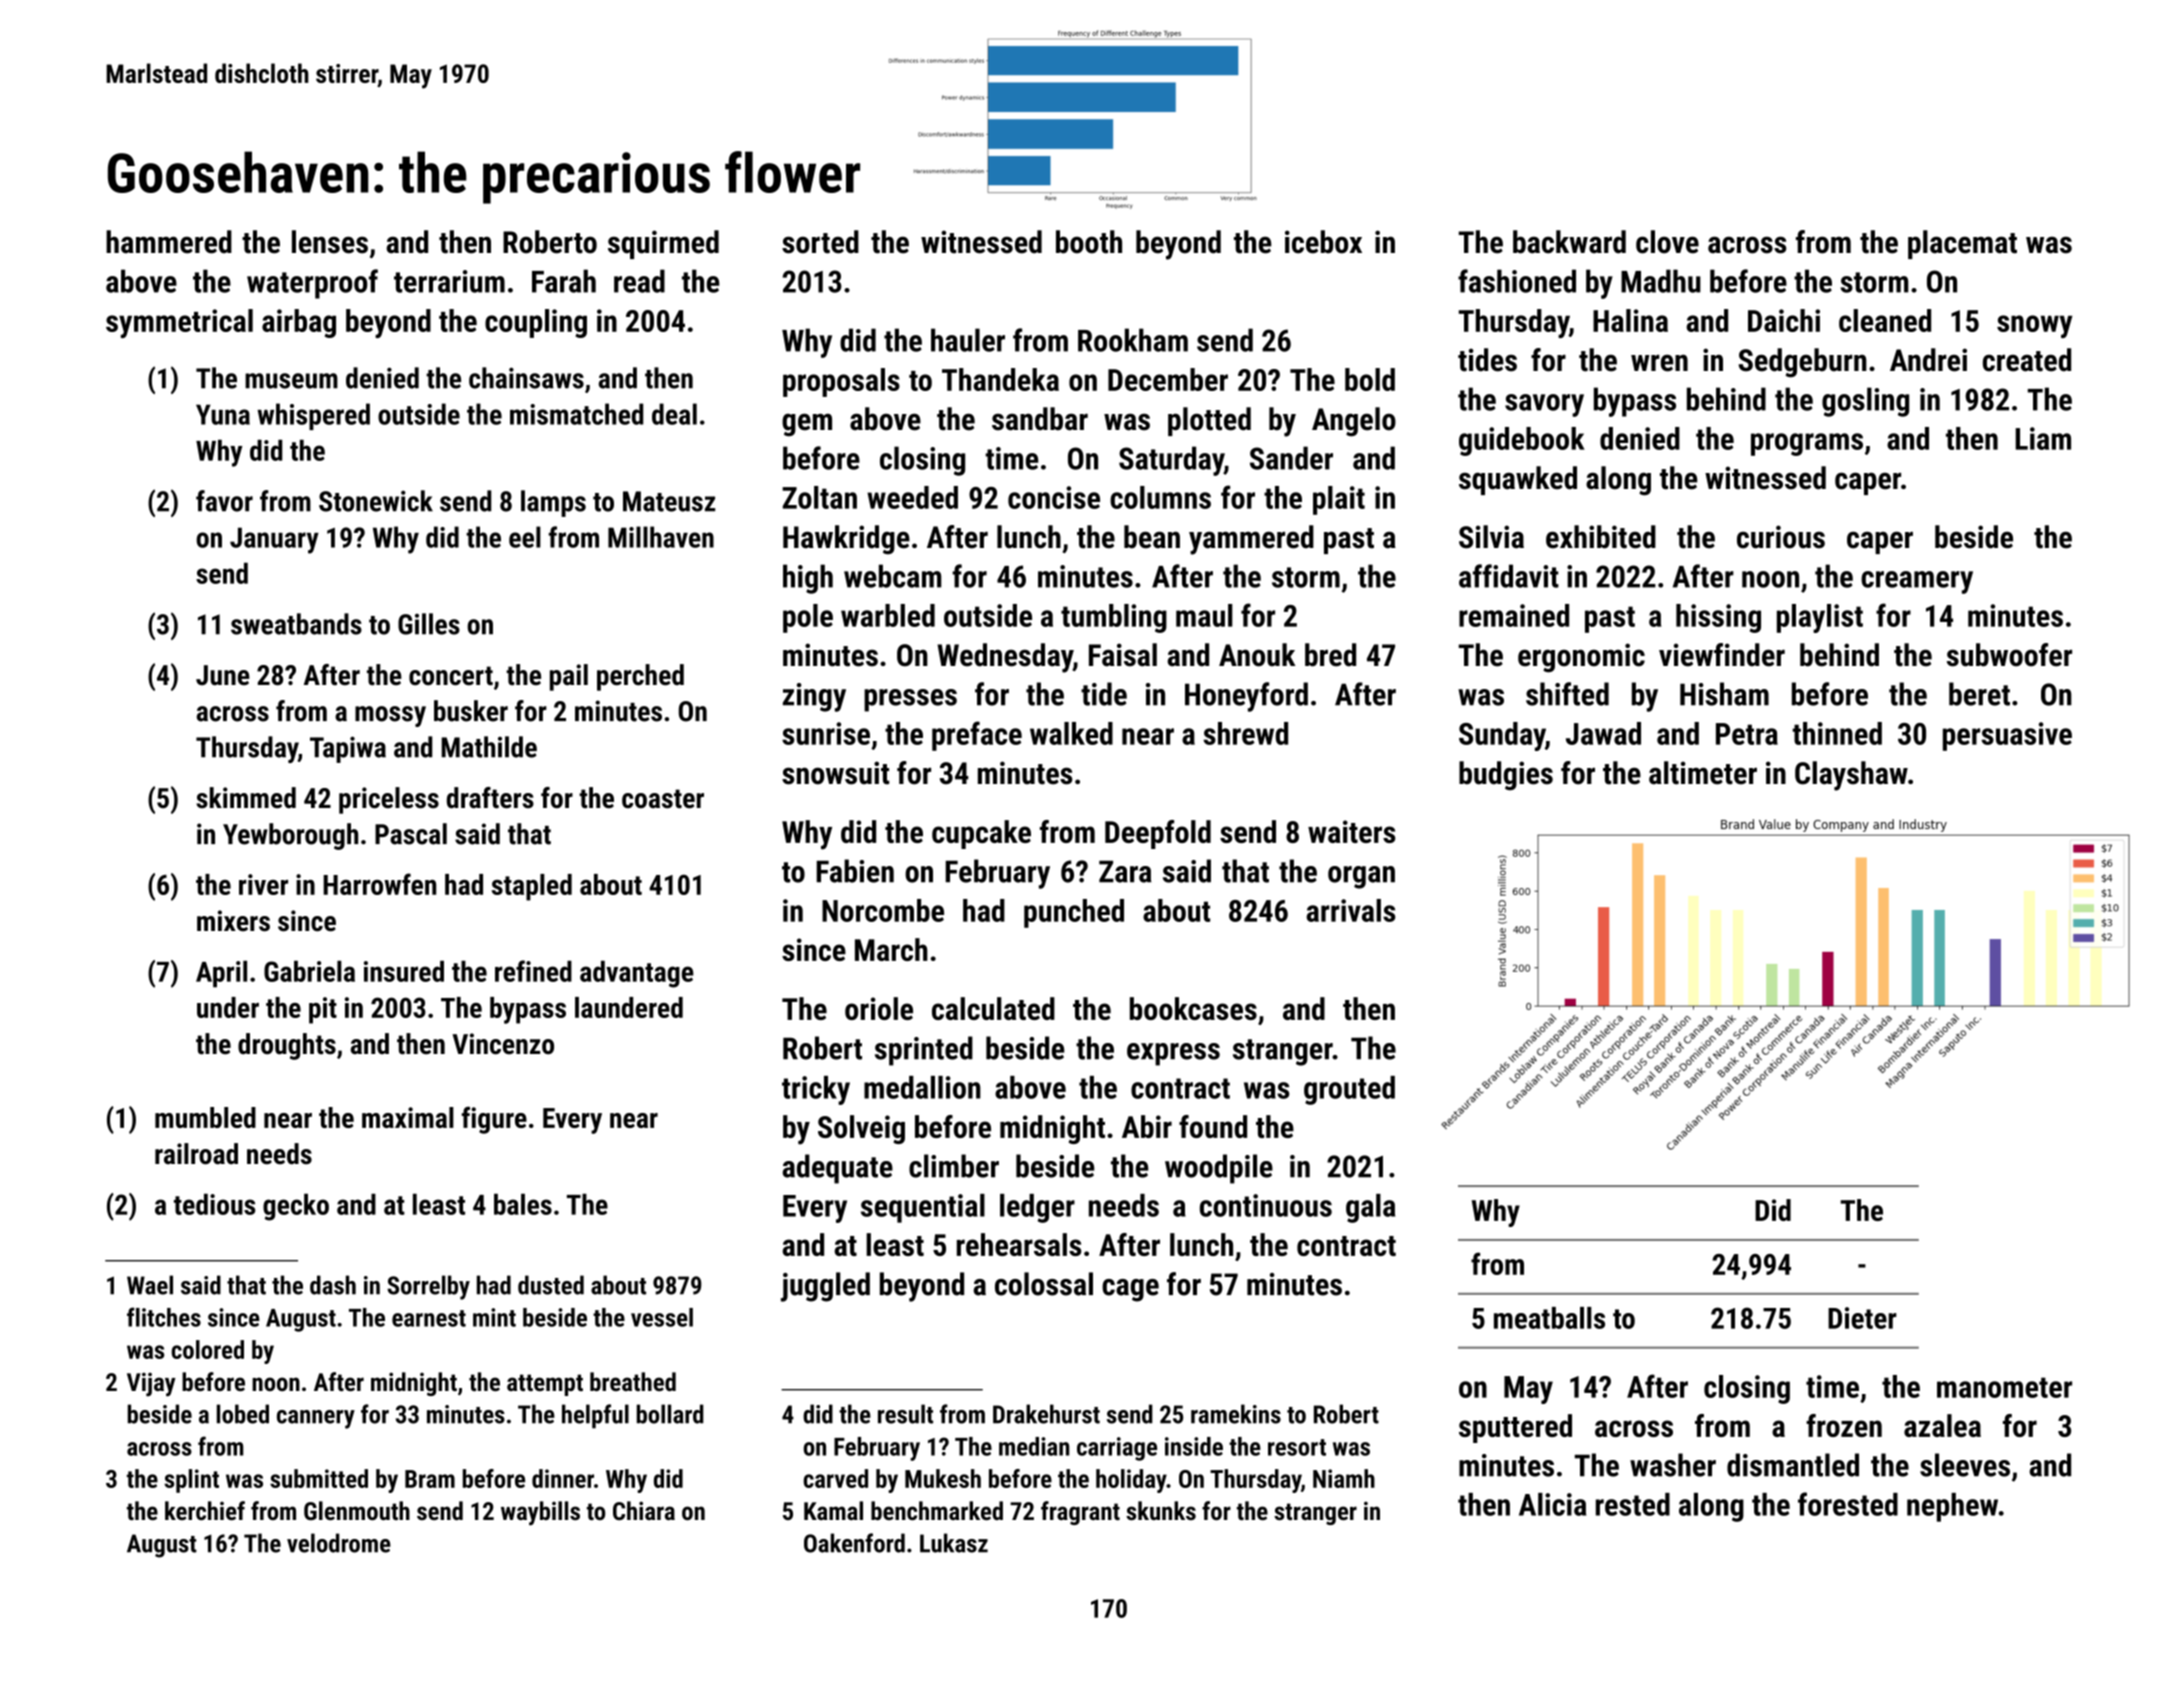  I want to click on squirmed, so click(663, 244).
